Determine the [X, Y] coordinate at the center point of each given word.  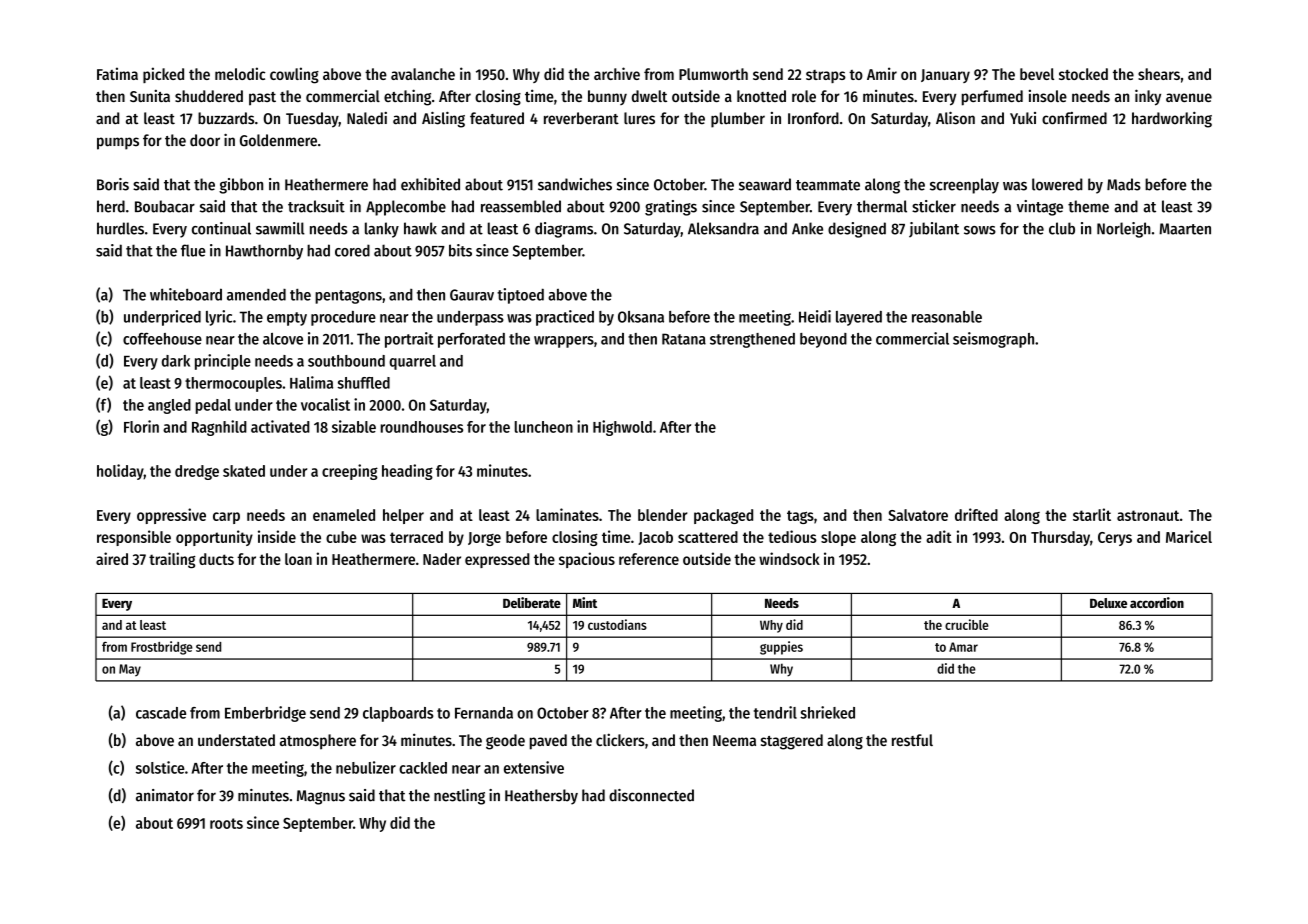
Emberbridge [265, 714]
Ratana [684, 339]
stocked [1083, 74]
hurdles [120, 228]
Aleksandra [723, 228]
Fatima [117, 73]
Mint [585, 602]
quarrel [412, 362]
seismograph [993, 340]
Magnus [321, 797]
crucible [967, 624]
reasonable [947, 317]
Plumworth [713, 74]
